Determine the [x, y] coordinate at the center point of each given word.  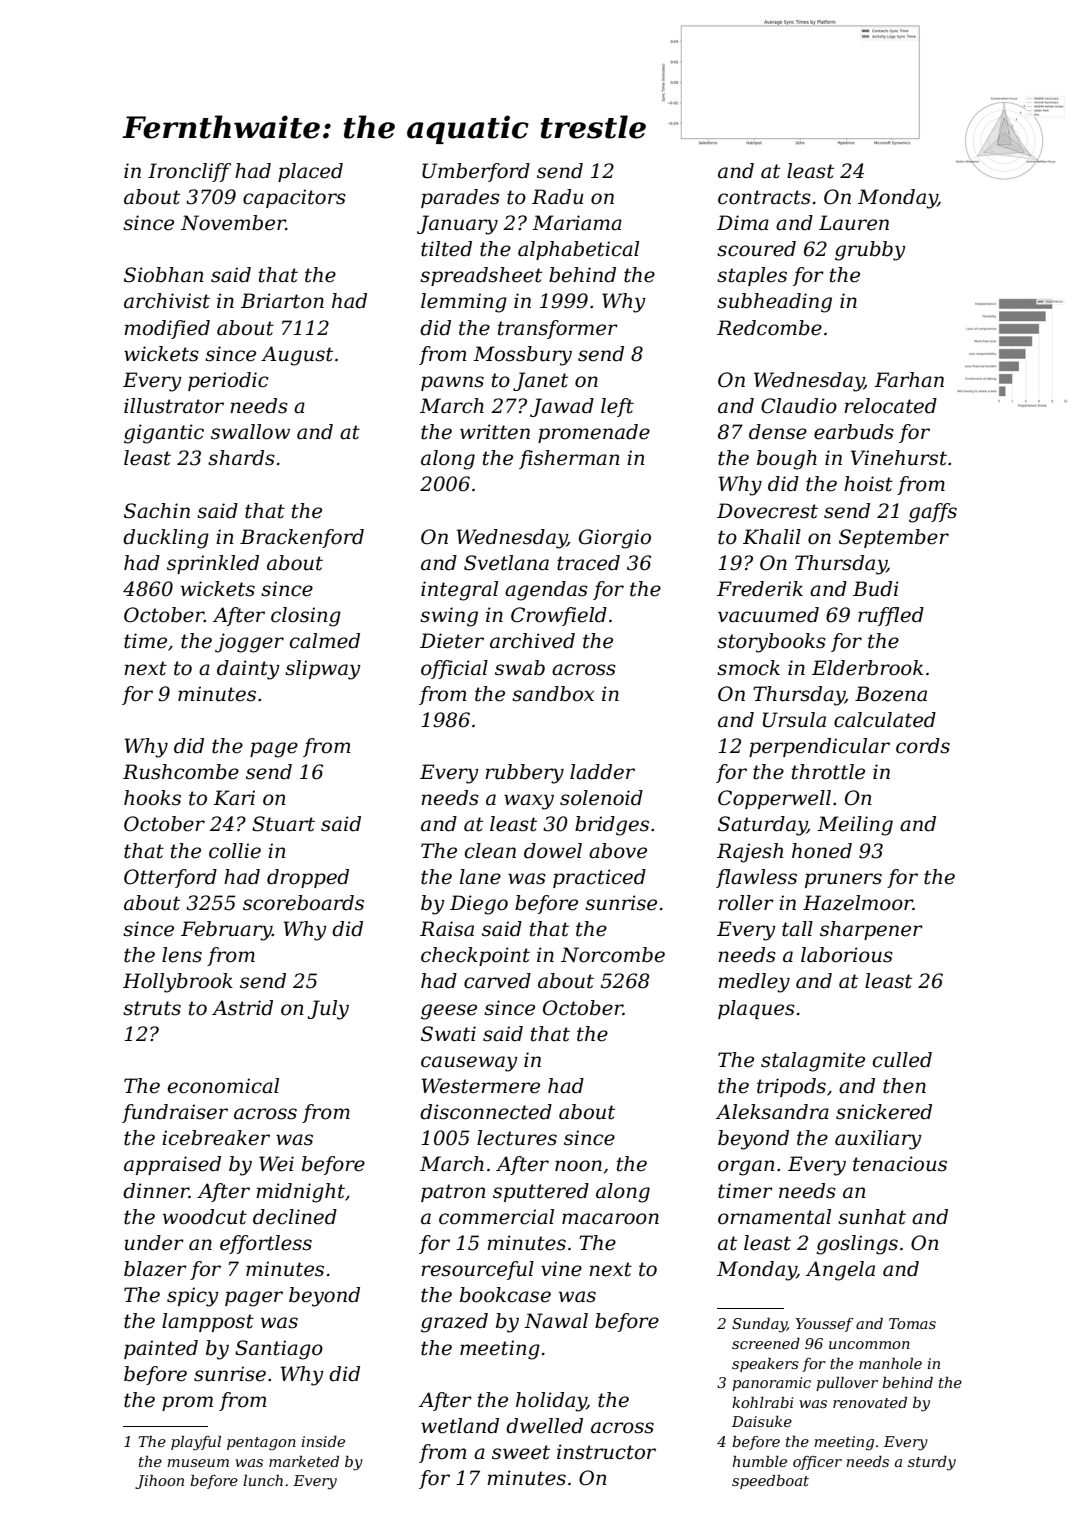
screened [766, 1343]
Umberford [476, 172]
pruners [843, 880]
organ [746, 1168]
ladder [602, 772]
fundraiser [175, 1113]
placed [310, 172]
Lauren [854, 223]
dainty [248, 670]
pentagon [261, 1444]
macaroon [610, 1219]
